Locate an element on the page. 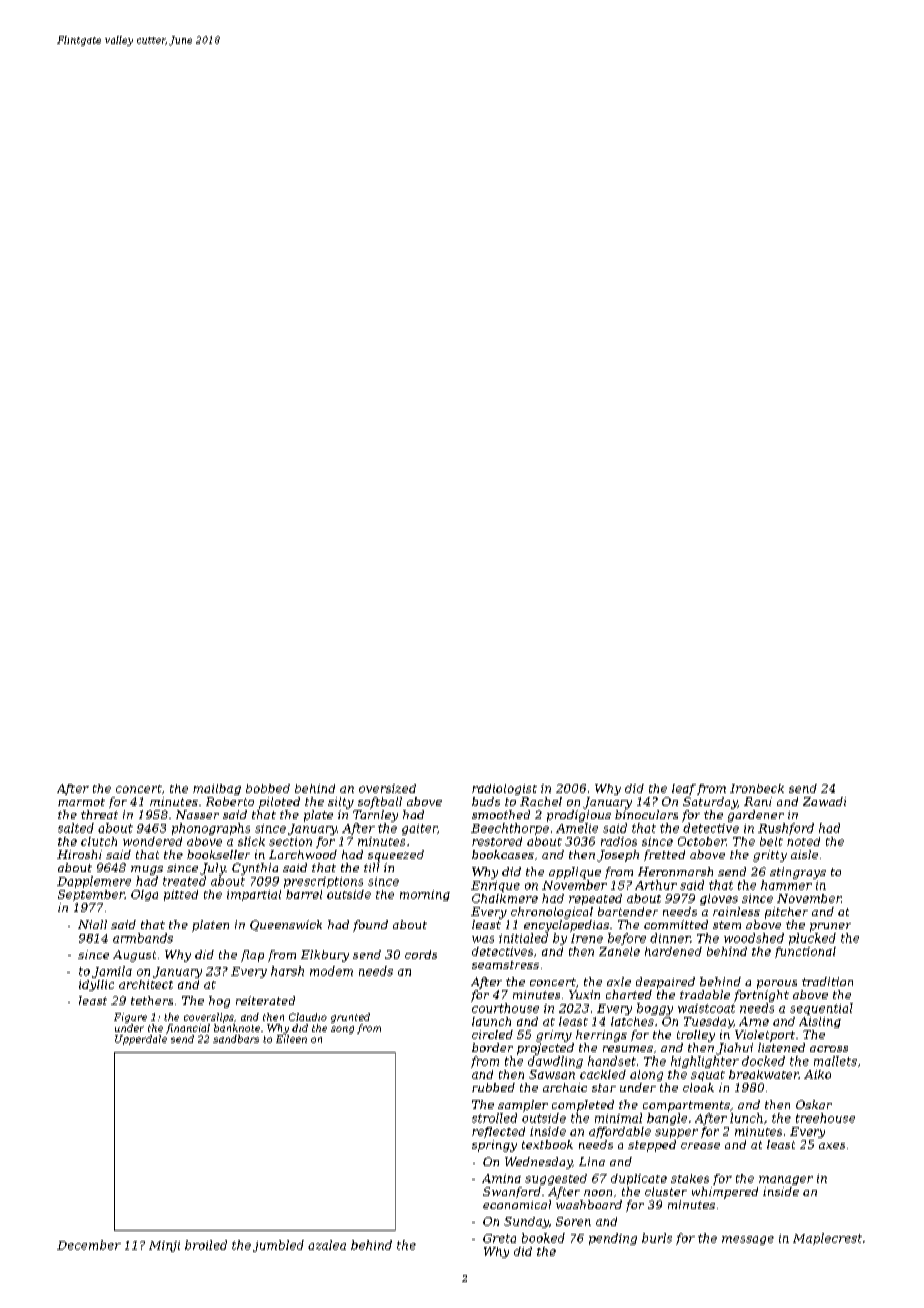  Jamila is located at coordinates (112, 972).
